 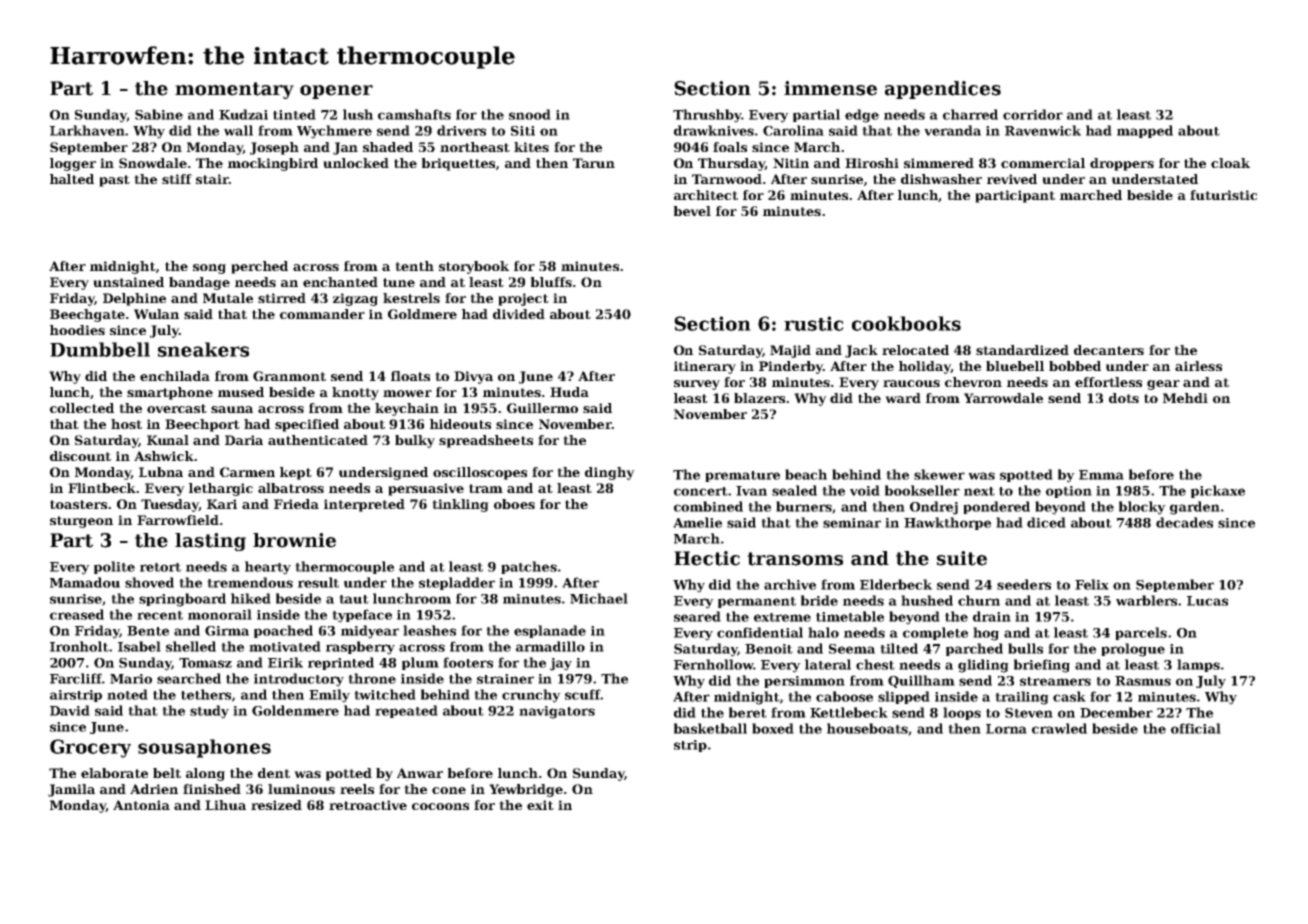 What do you see at coordinates (925, 367) in the screenshot?
I see `holiday` at bounding box center [925, 367].
